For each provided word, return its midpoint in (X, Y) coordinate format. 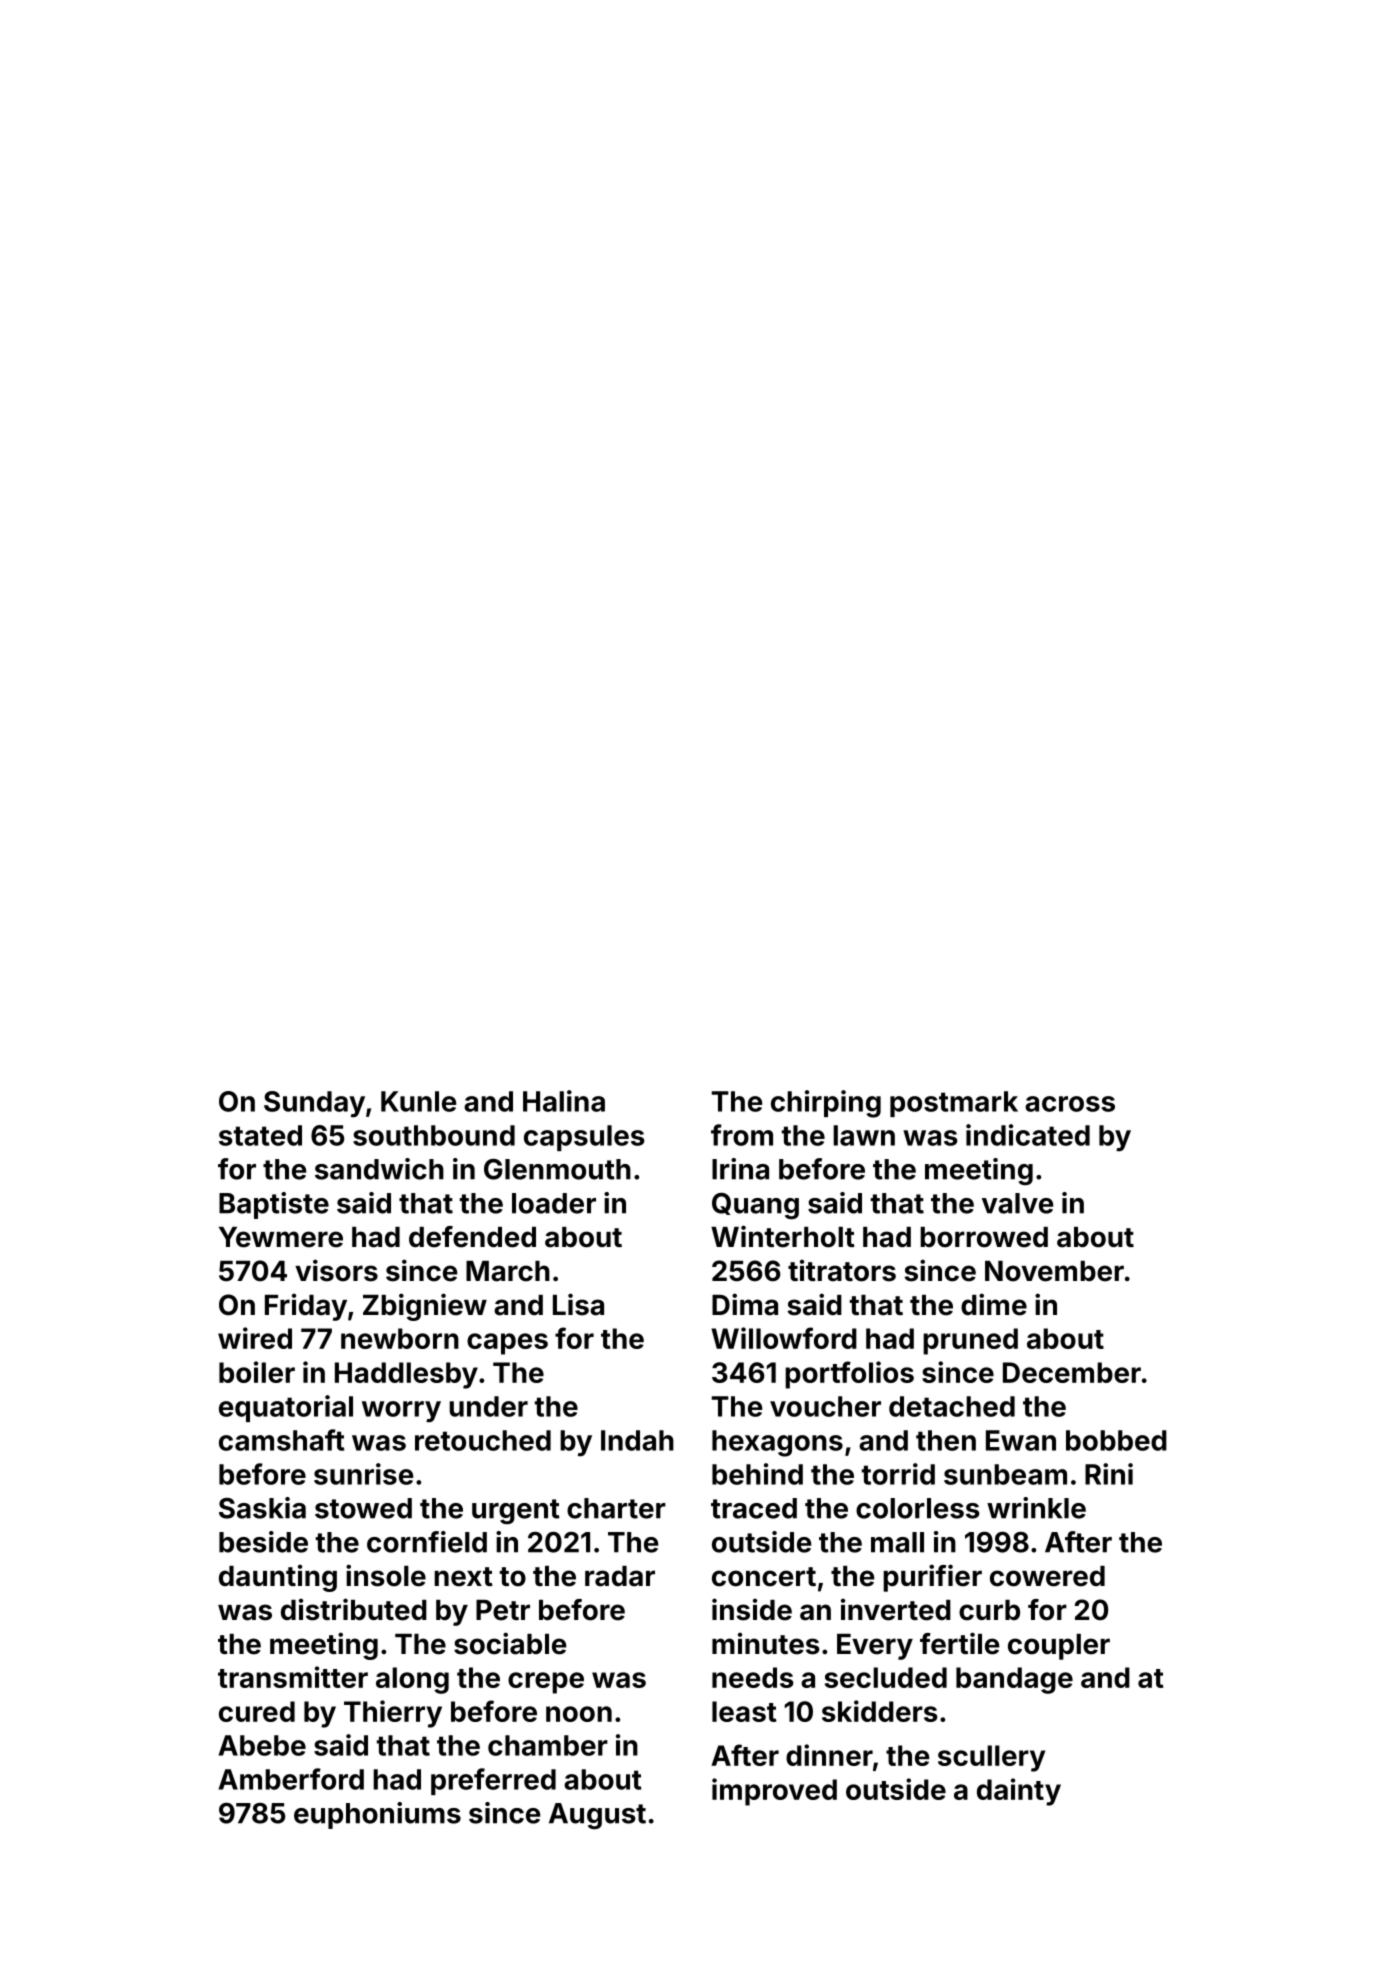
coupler (1059, 1647)
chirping (826, 1104)
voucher (825, 1406)
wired (255, 1338)
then (946, 1440)
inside (752, 1609)
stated (260, 1135)
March (508, 1271)
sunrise (363, 1474)
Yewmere (281, 1237)
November (1054, 1271)
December (1072, 1372)
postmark (954, 1104)
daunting (278, 1578)
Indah (637, 1440)
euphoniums (377, 1815)
